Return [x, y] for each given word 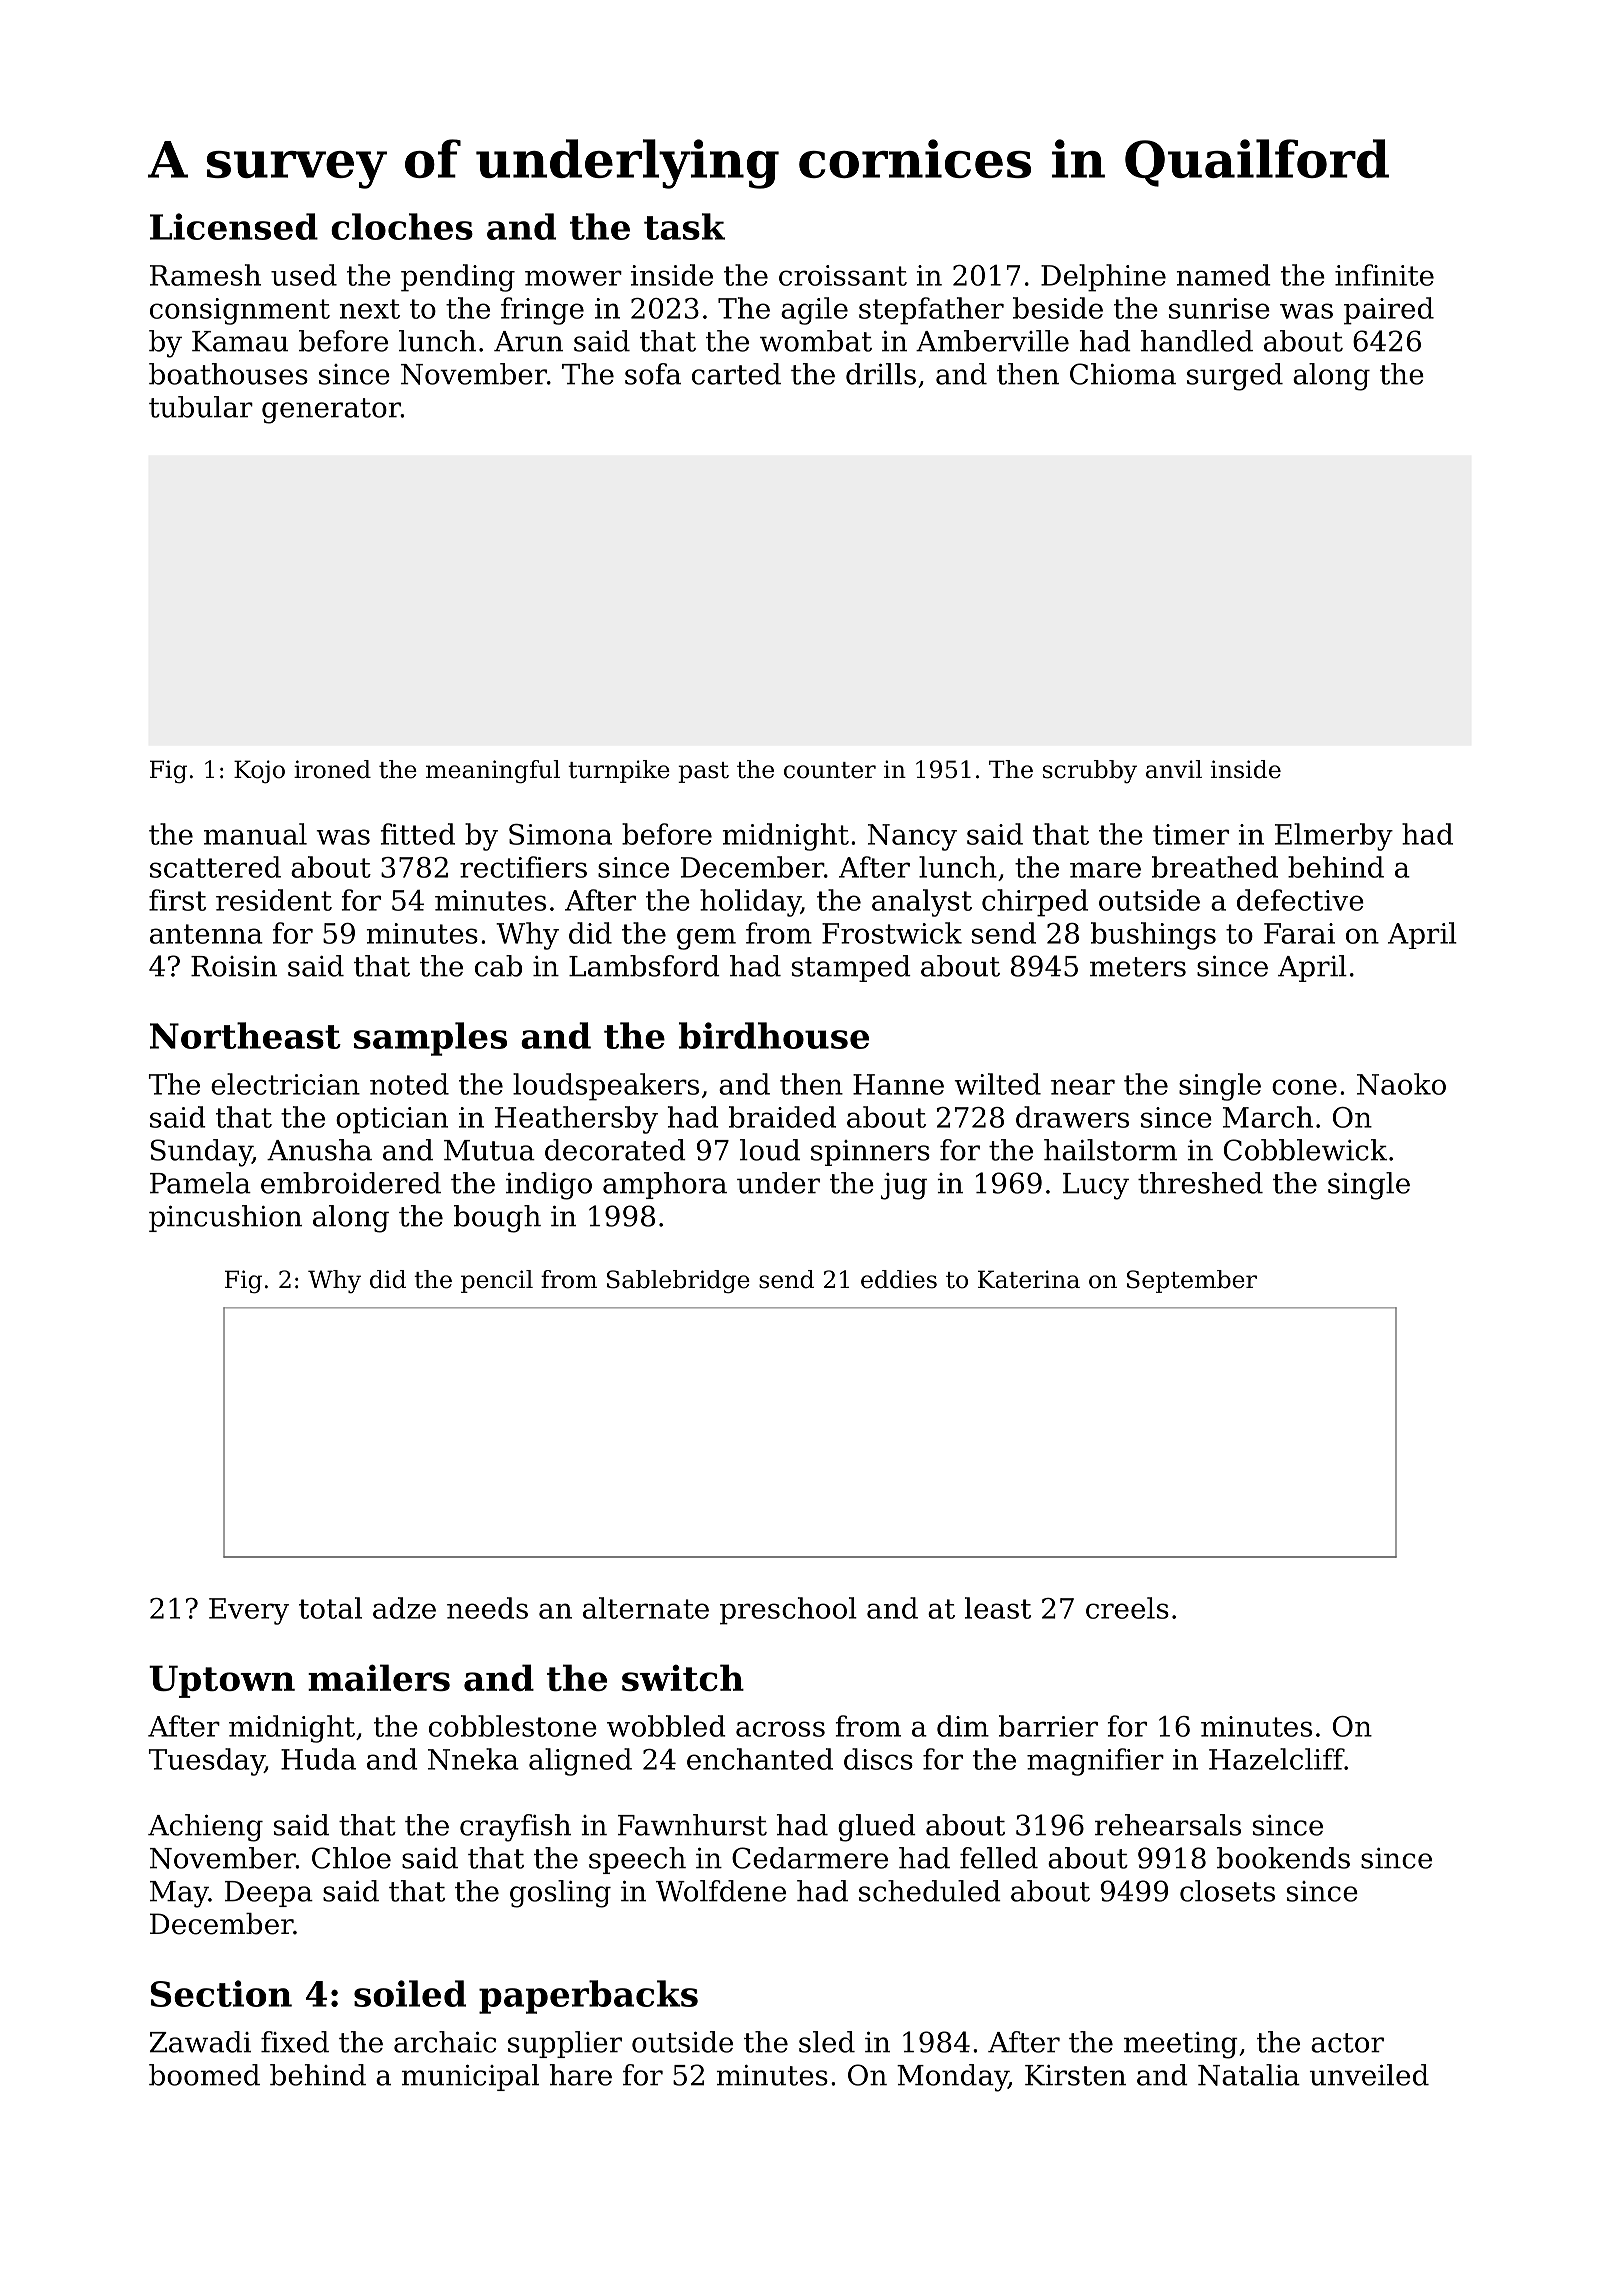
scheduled [930, 1891]
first [177, 900]
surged [1235, 377]
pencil [497, 1281]
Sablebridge [678, 1281]
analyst [922, 903]
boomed [204, 2075]
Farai [1299, 933]
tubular [201, 407]
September [1192, 1281]
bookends [1283, 1858]
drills [881, 374]
